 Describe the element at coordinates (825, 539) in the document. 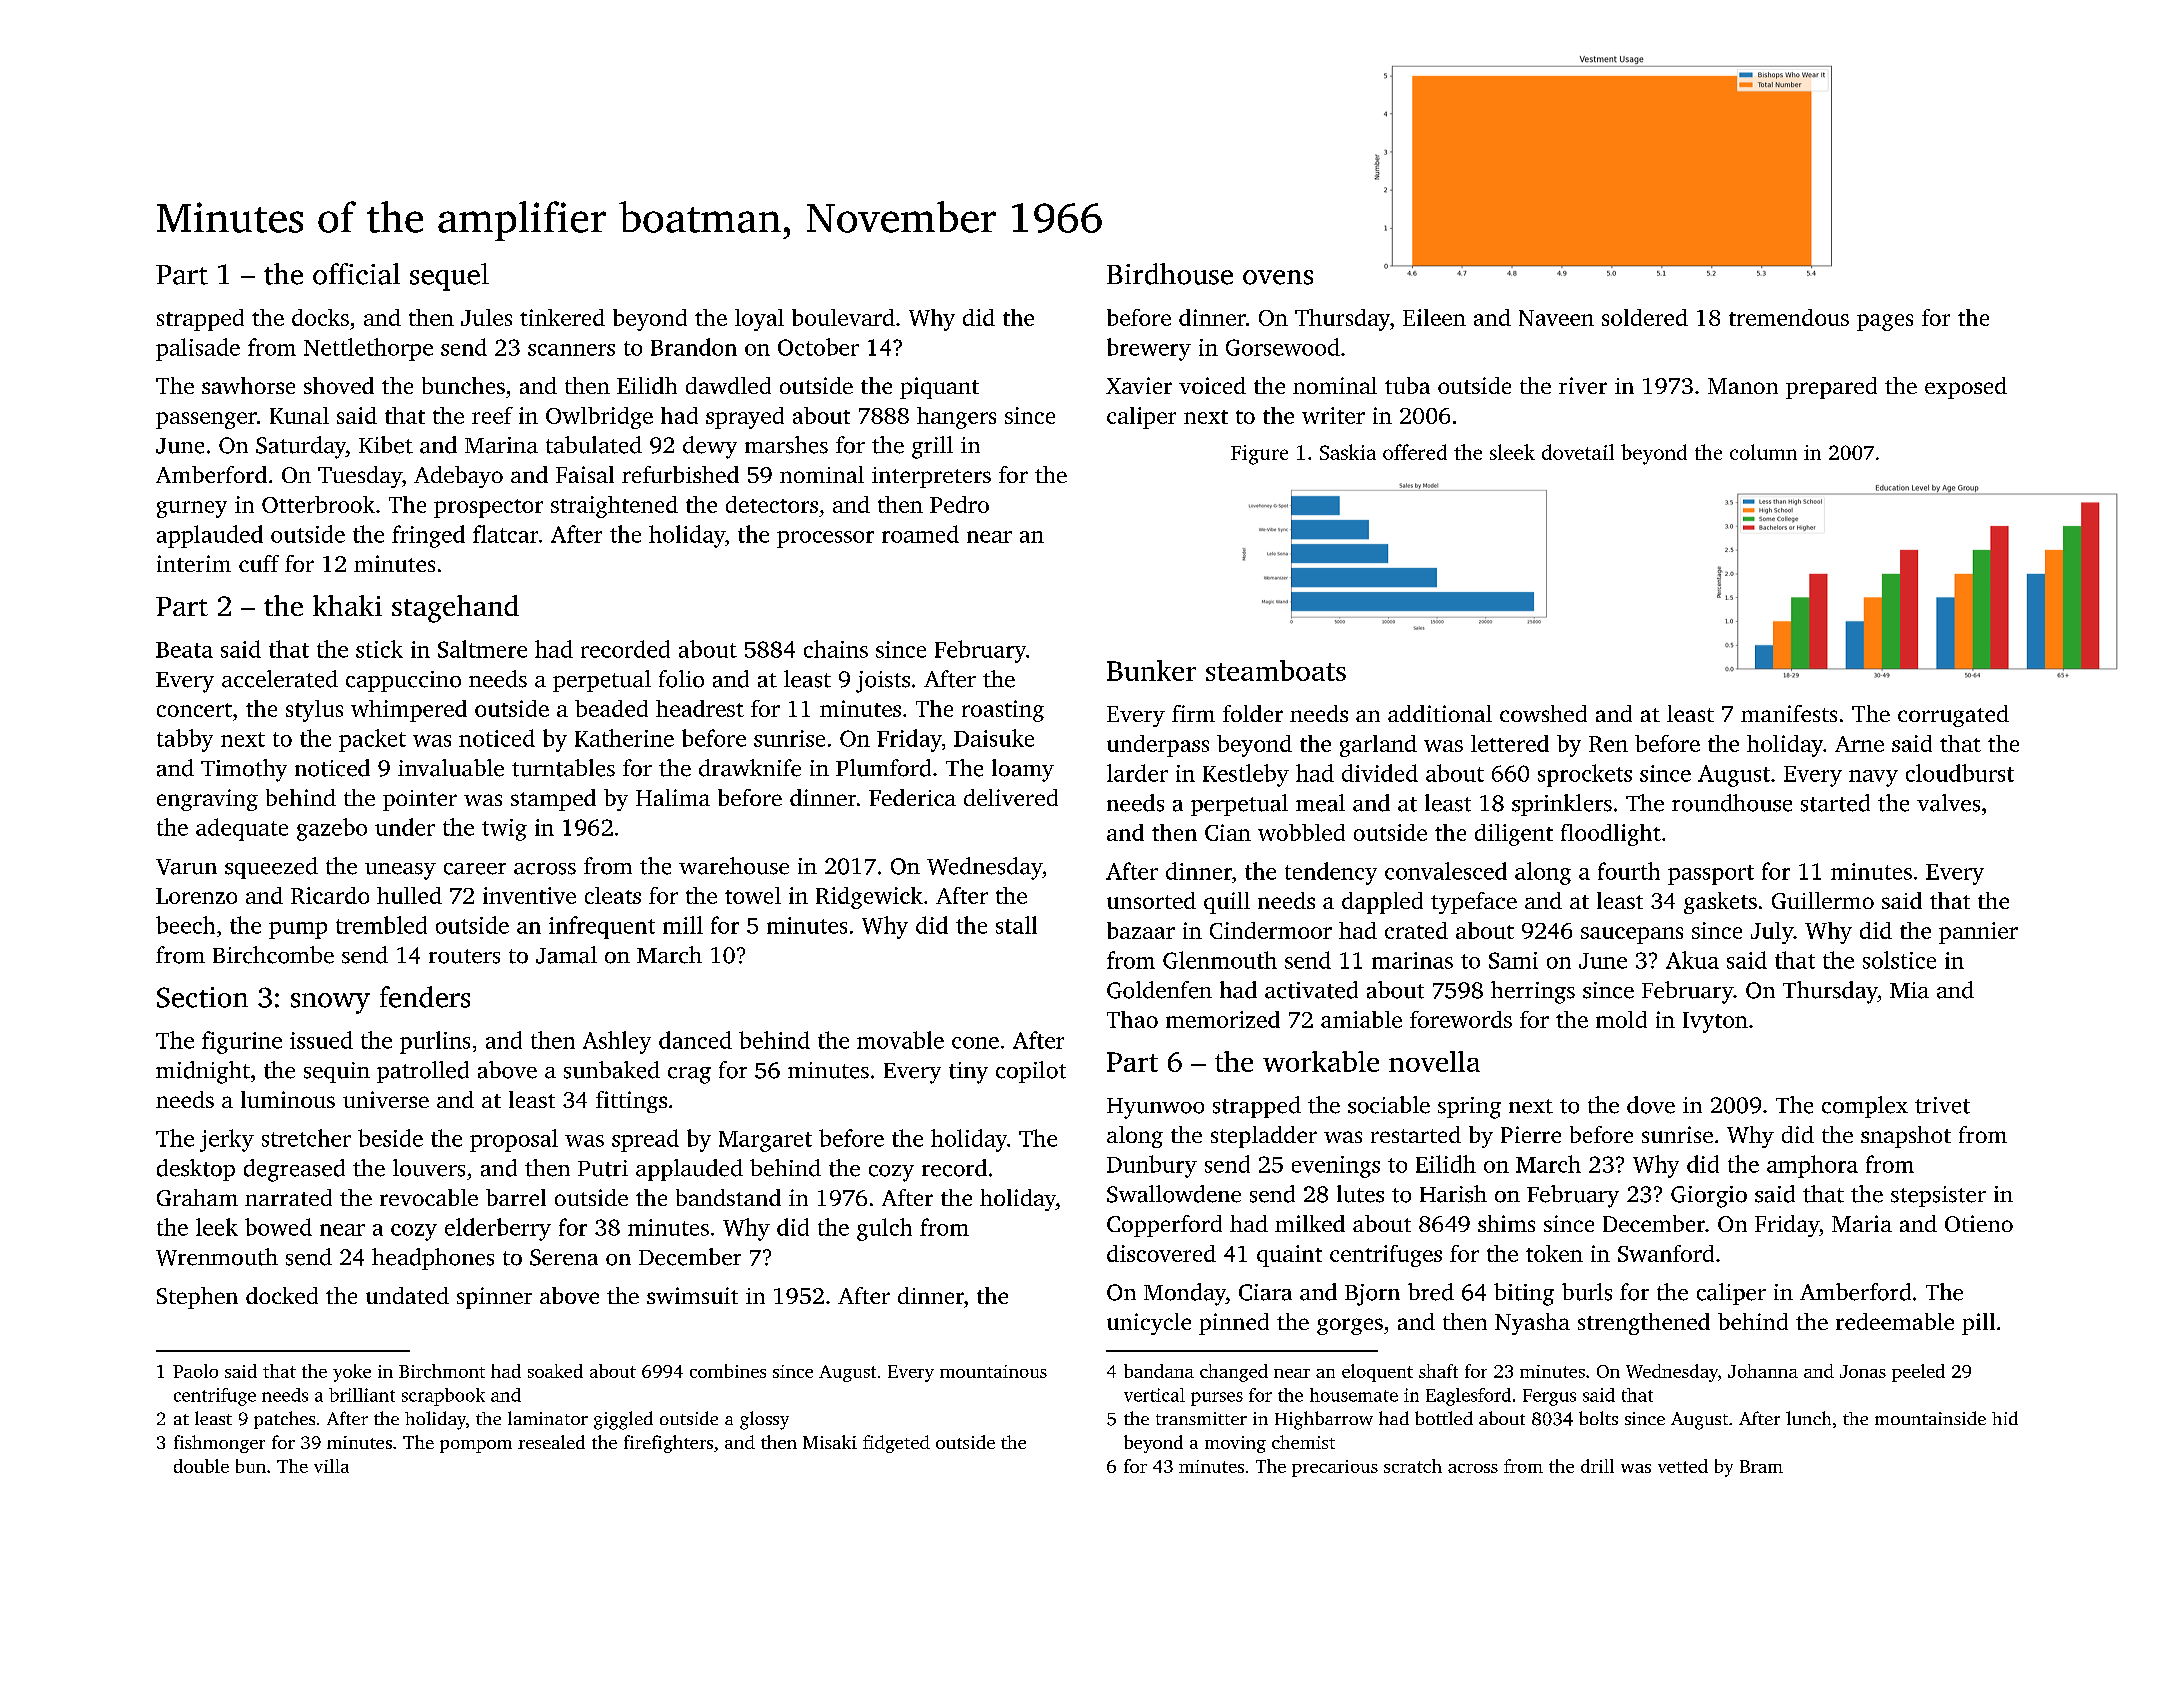

I see `processor` at that location.
